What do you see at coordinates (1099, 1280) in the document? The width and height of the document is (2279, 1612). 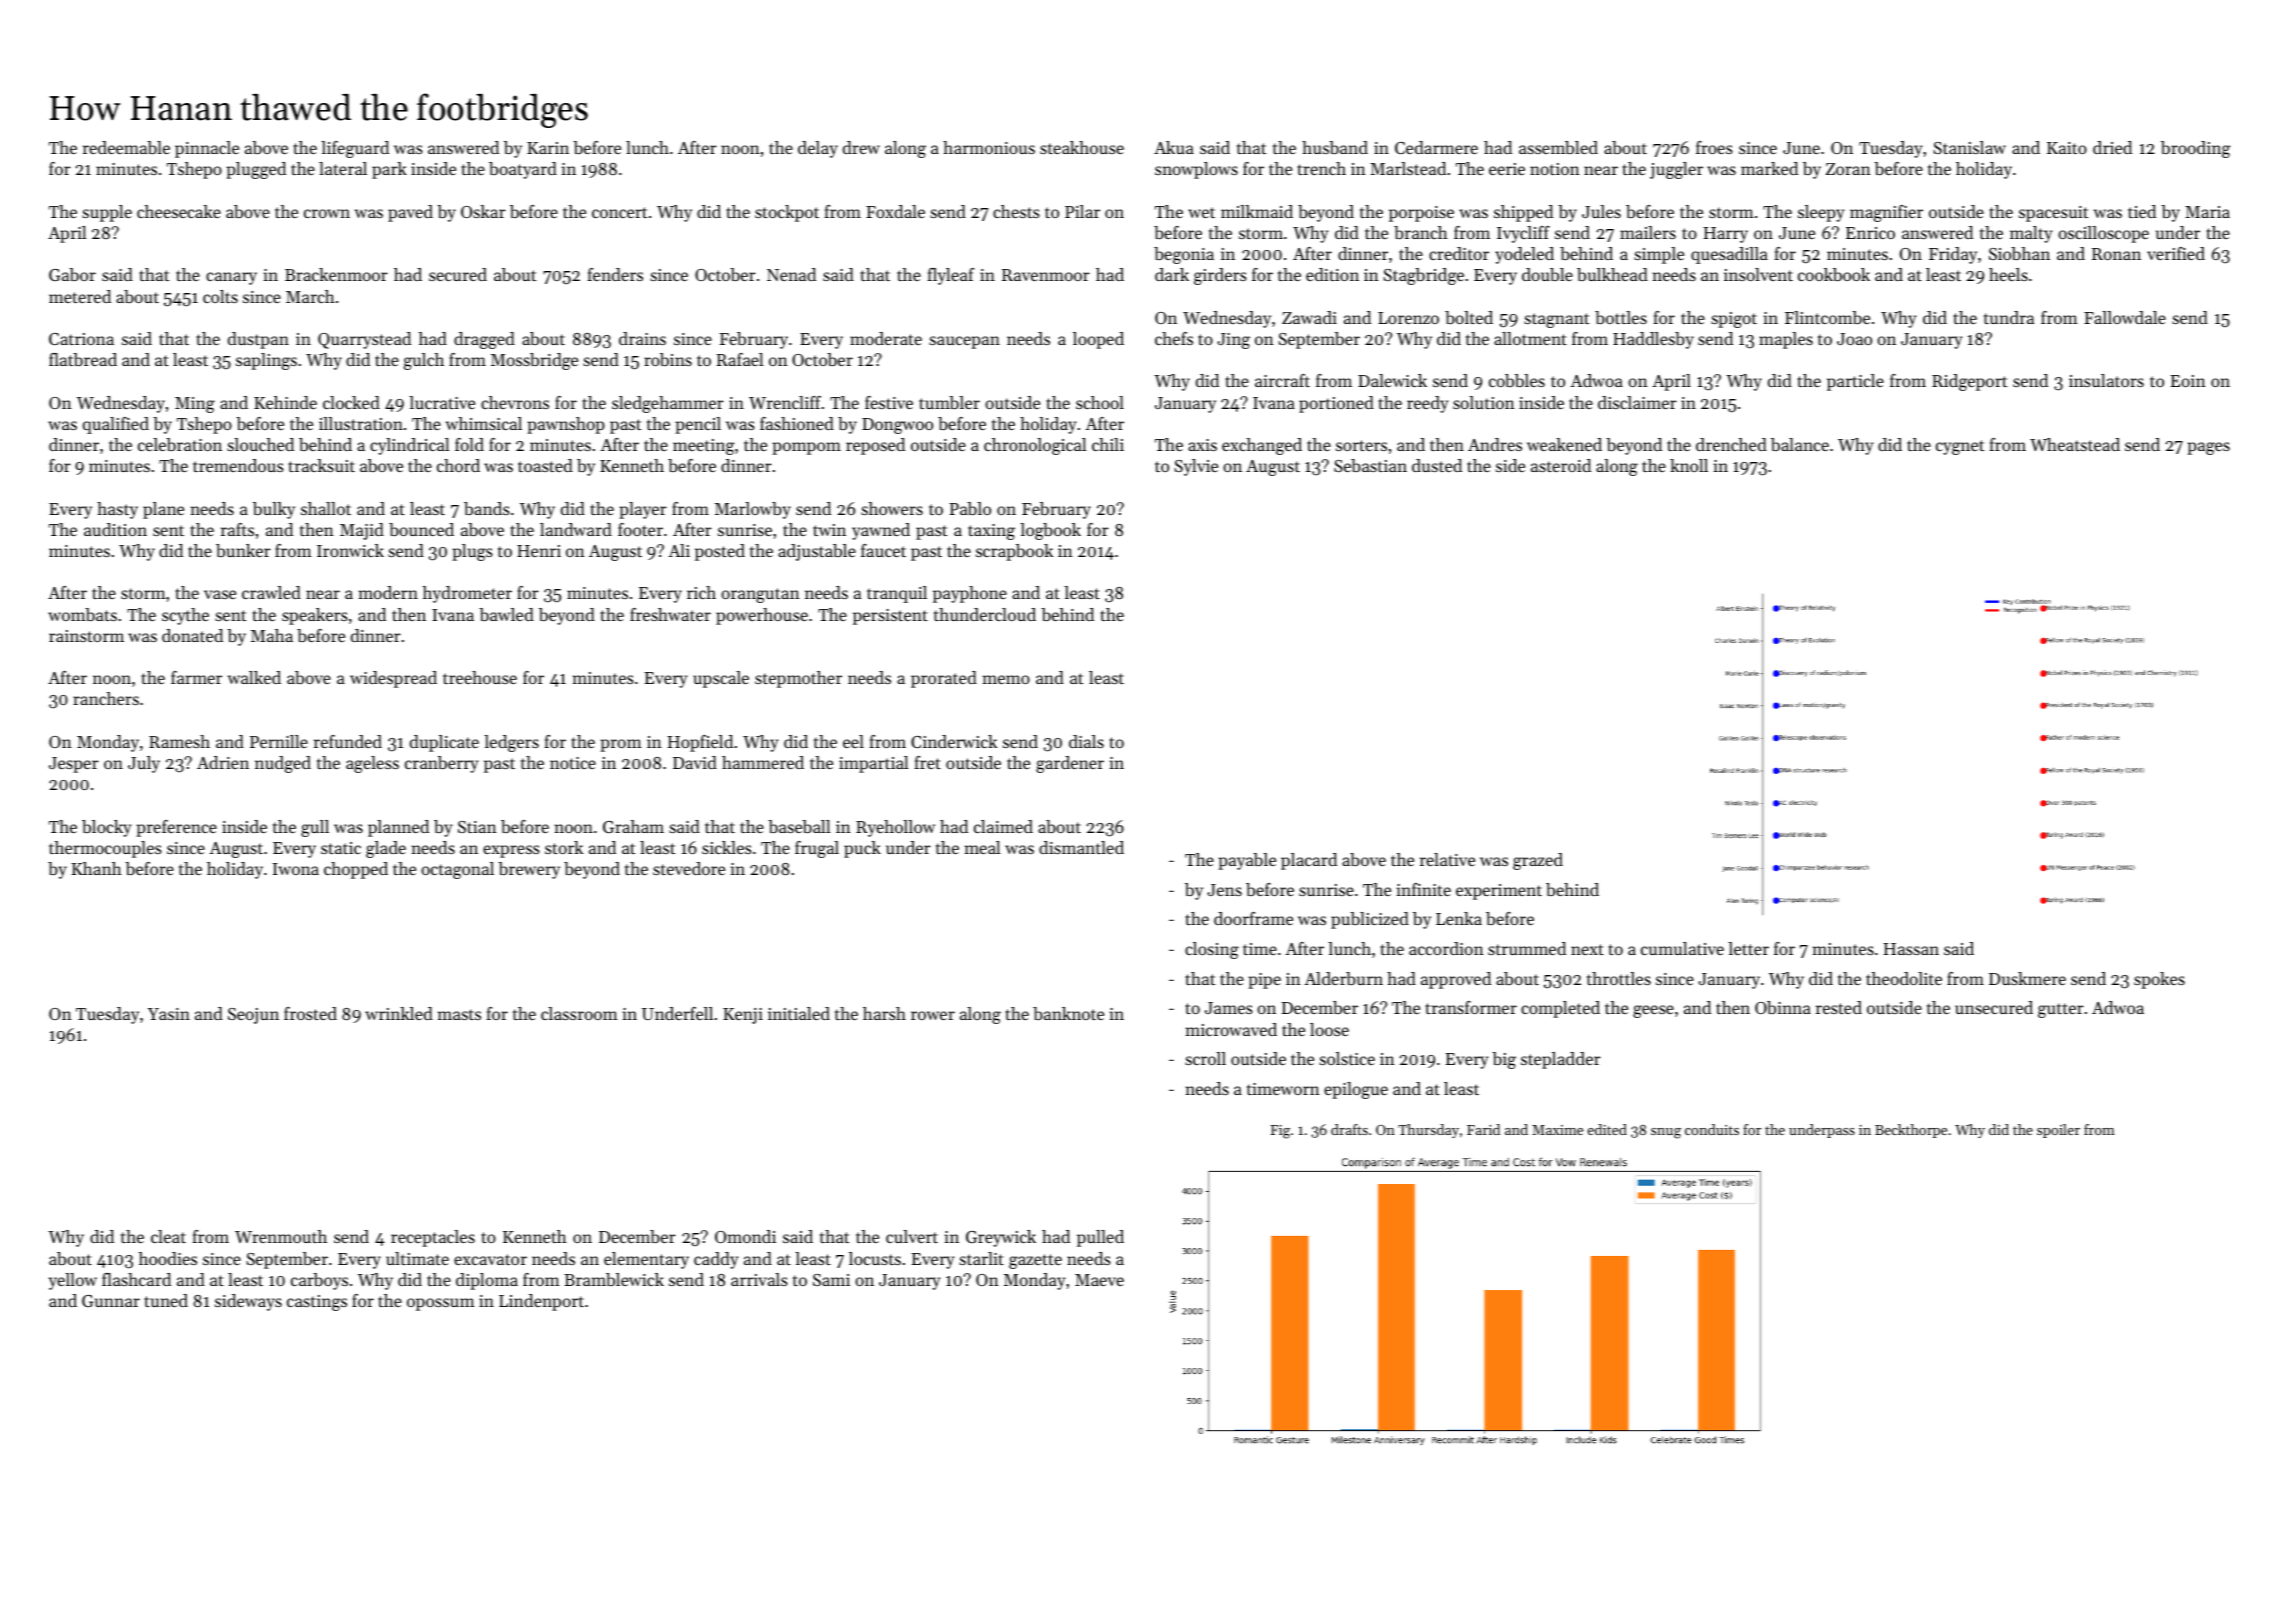 I see `Maeve` at bounding box center [1099, 1280].
